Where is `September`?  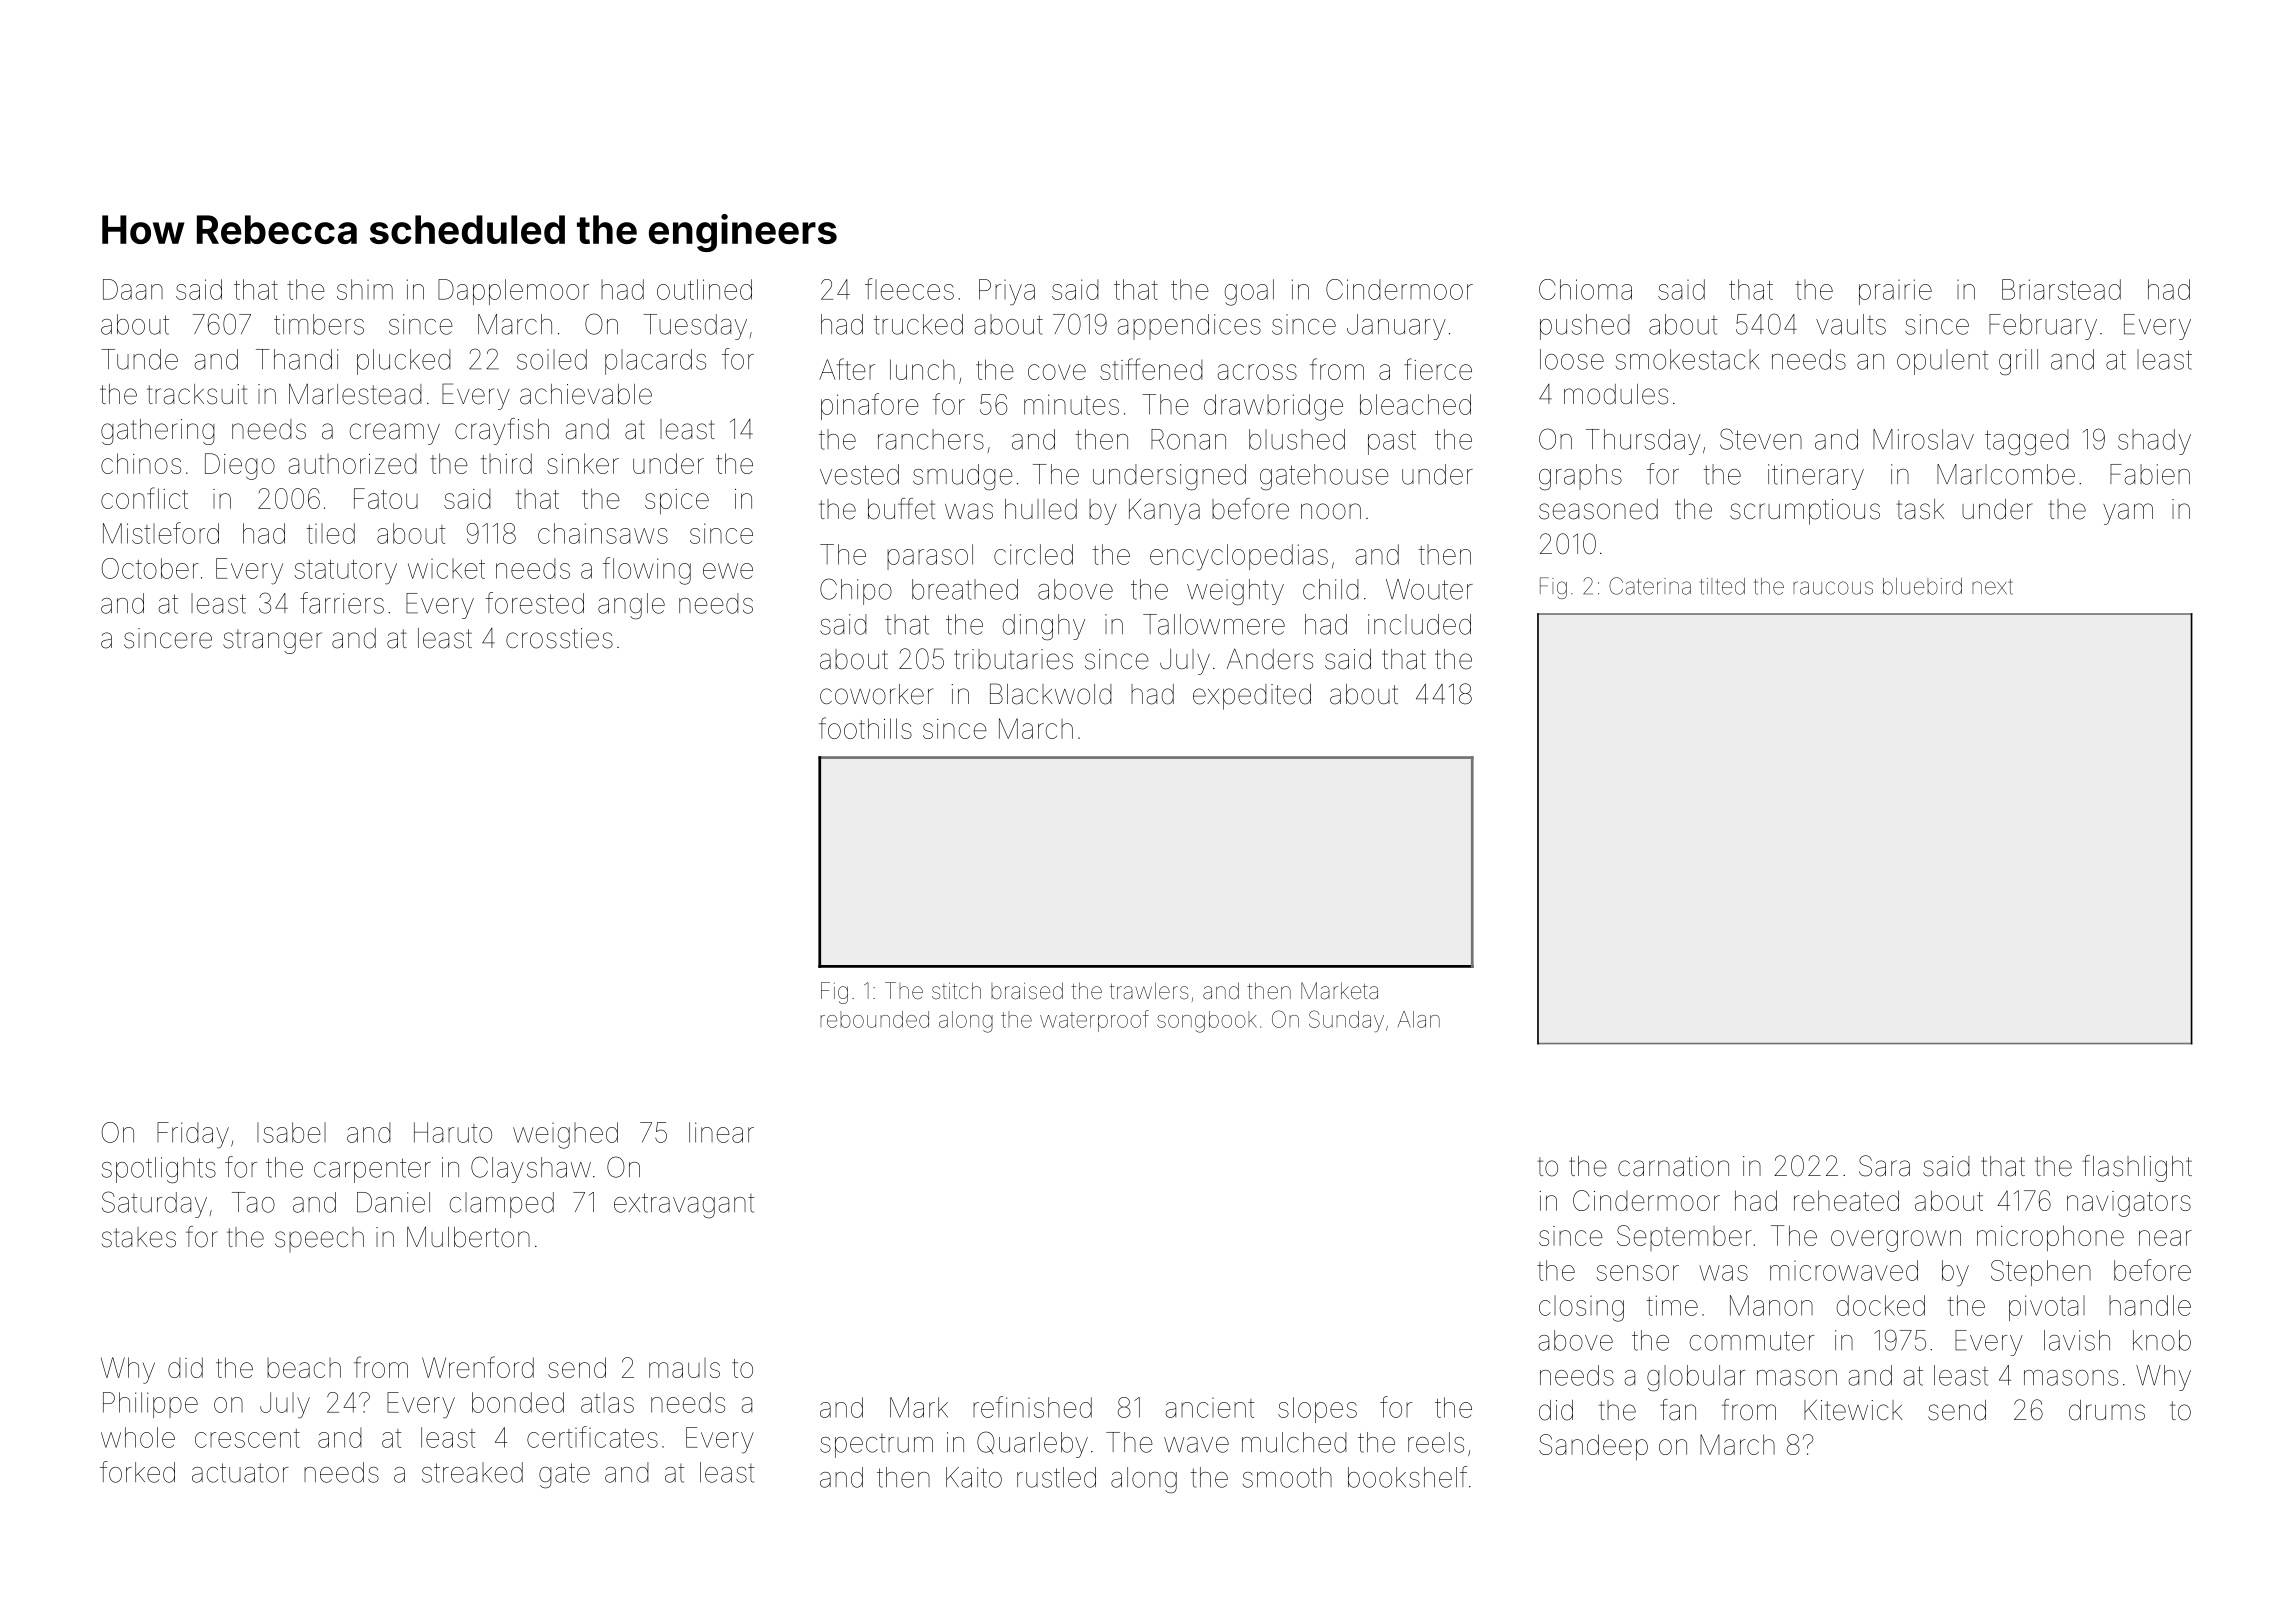 September is located at coordinates (1684, 1238).
